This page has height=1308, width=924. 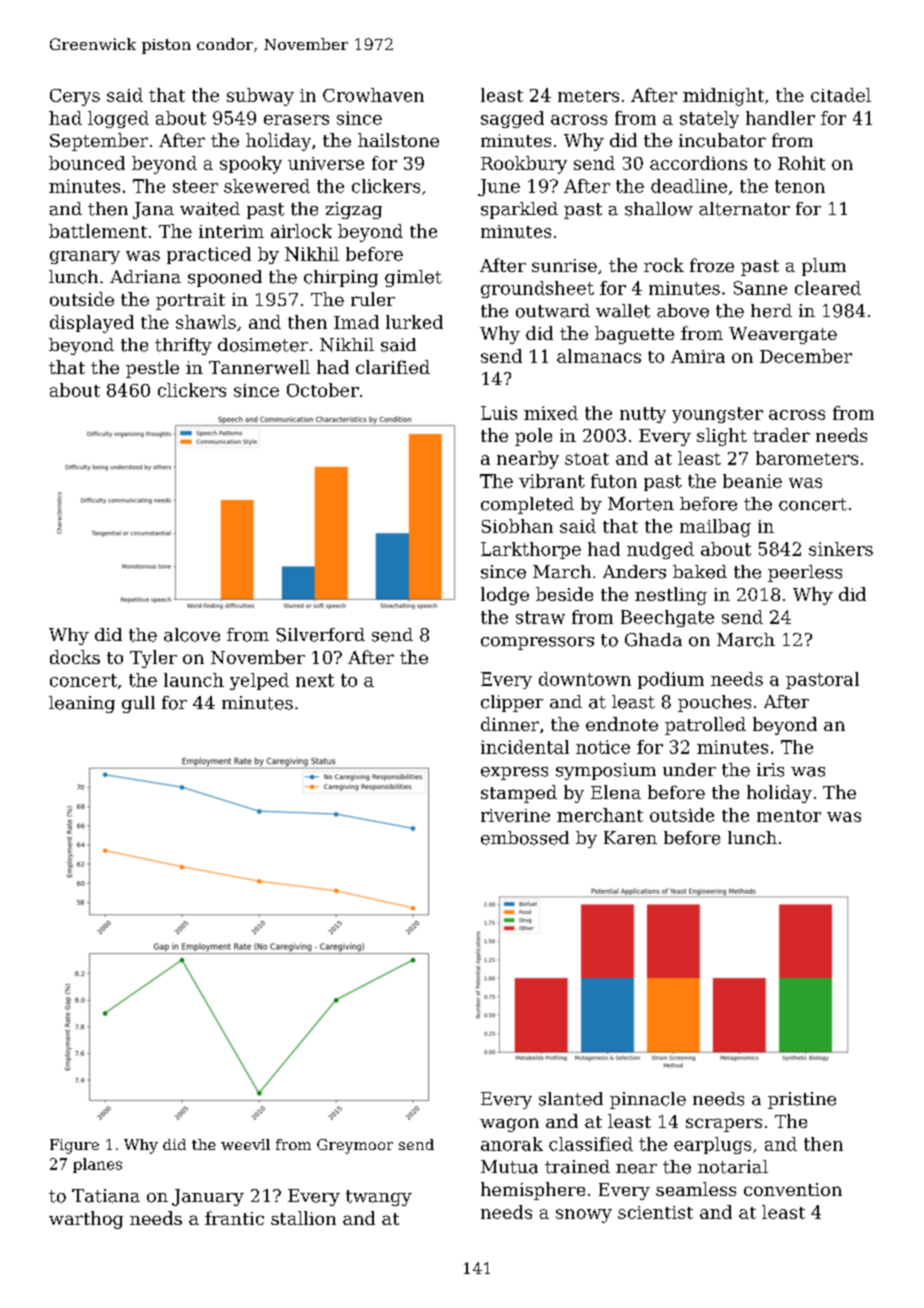 What do you see at coordinates (552, 481) in the page?
I see `vibrant` at bounding box center [552, 481].
